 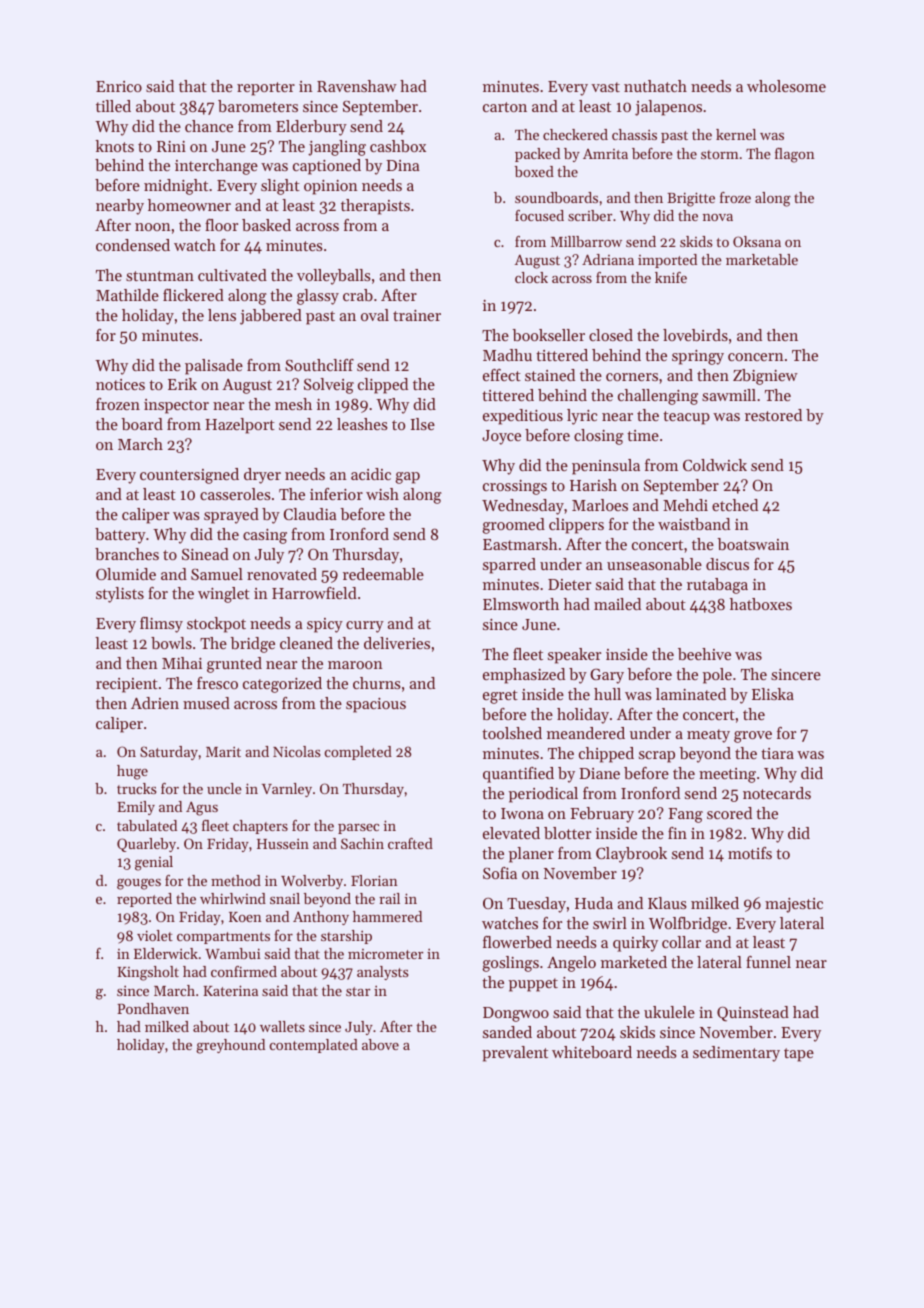 What do you see at coordinates (236, 880) in the screenshot?
I see `method` at bounding box center [236, 880].
